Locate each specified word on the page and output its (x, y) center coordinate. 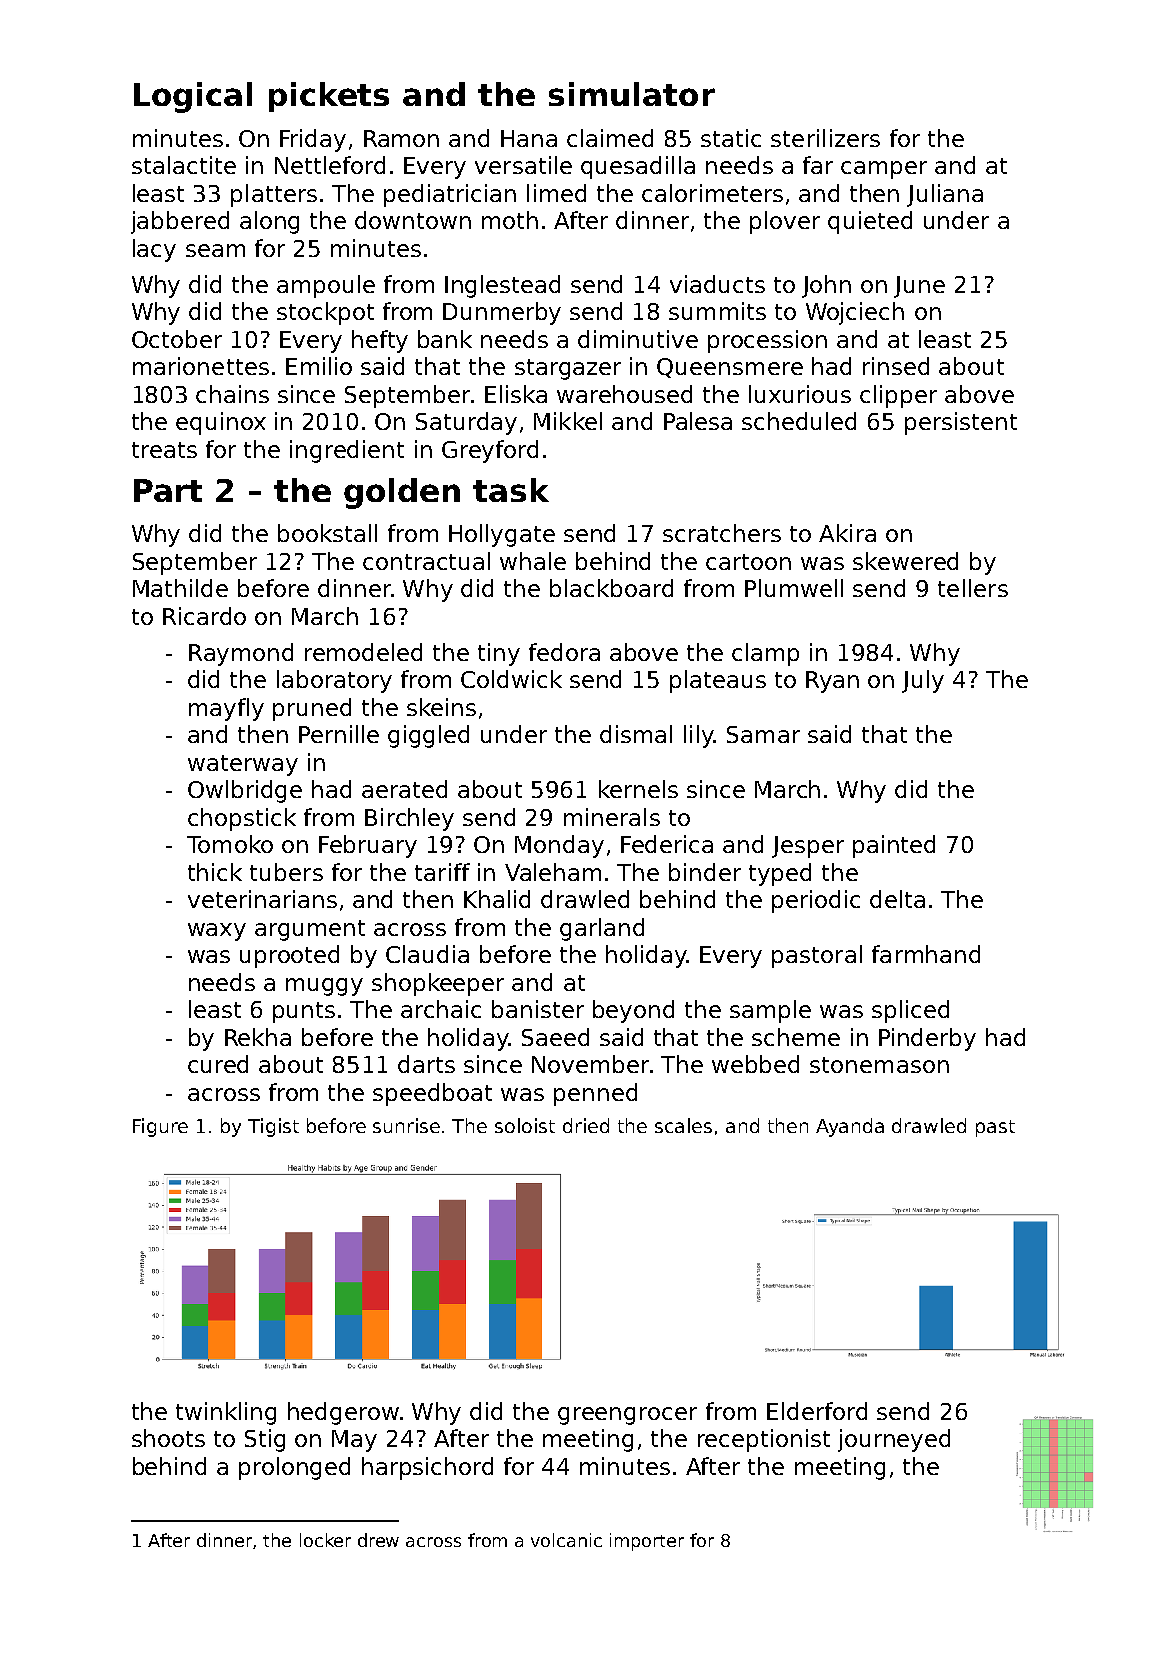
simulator (632, 94)
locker (325, 1540)
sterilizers (825, 138)
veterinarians (262, 899)
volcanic (566, 1540)
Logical (193, 97)
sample (770, 1011)
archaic (441, 1009)
